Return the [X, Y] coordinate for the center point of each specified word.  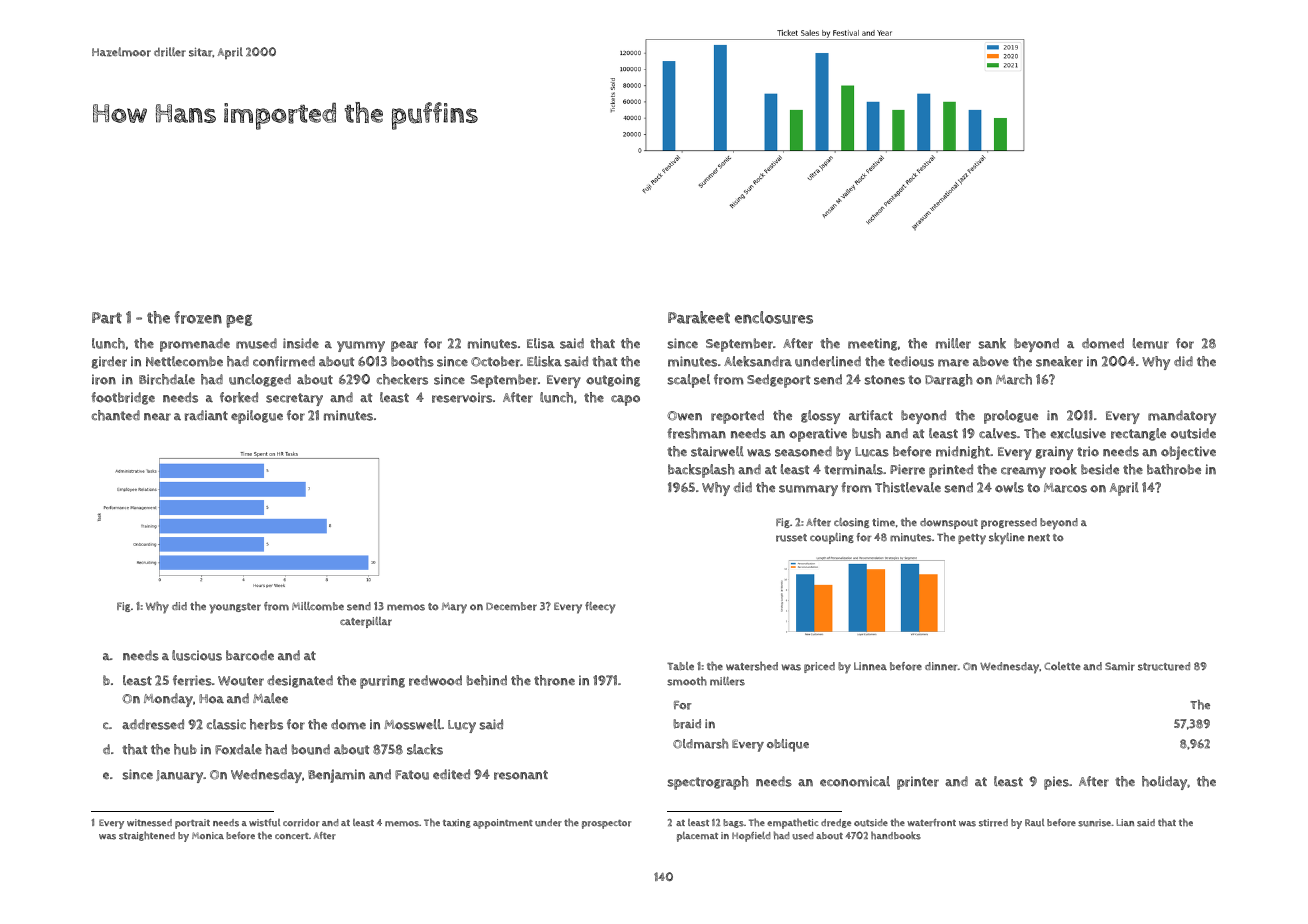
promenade [195, 345]
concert [292, 836]
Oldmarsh [700, 744]
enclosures [774, 317]
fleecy [600, 608]
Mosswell [412, 724]
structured [1164, 666]
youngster [235, 608]
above [991, 361]
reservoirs [462, 397]
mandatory [1182, 417]
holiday [1164, 783]
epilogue [257, 417]
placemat [697, 836]
